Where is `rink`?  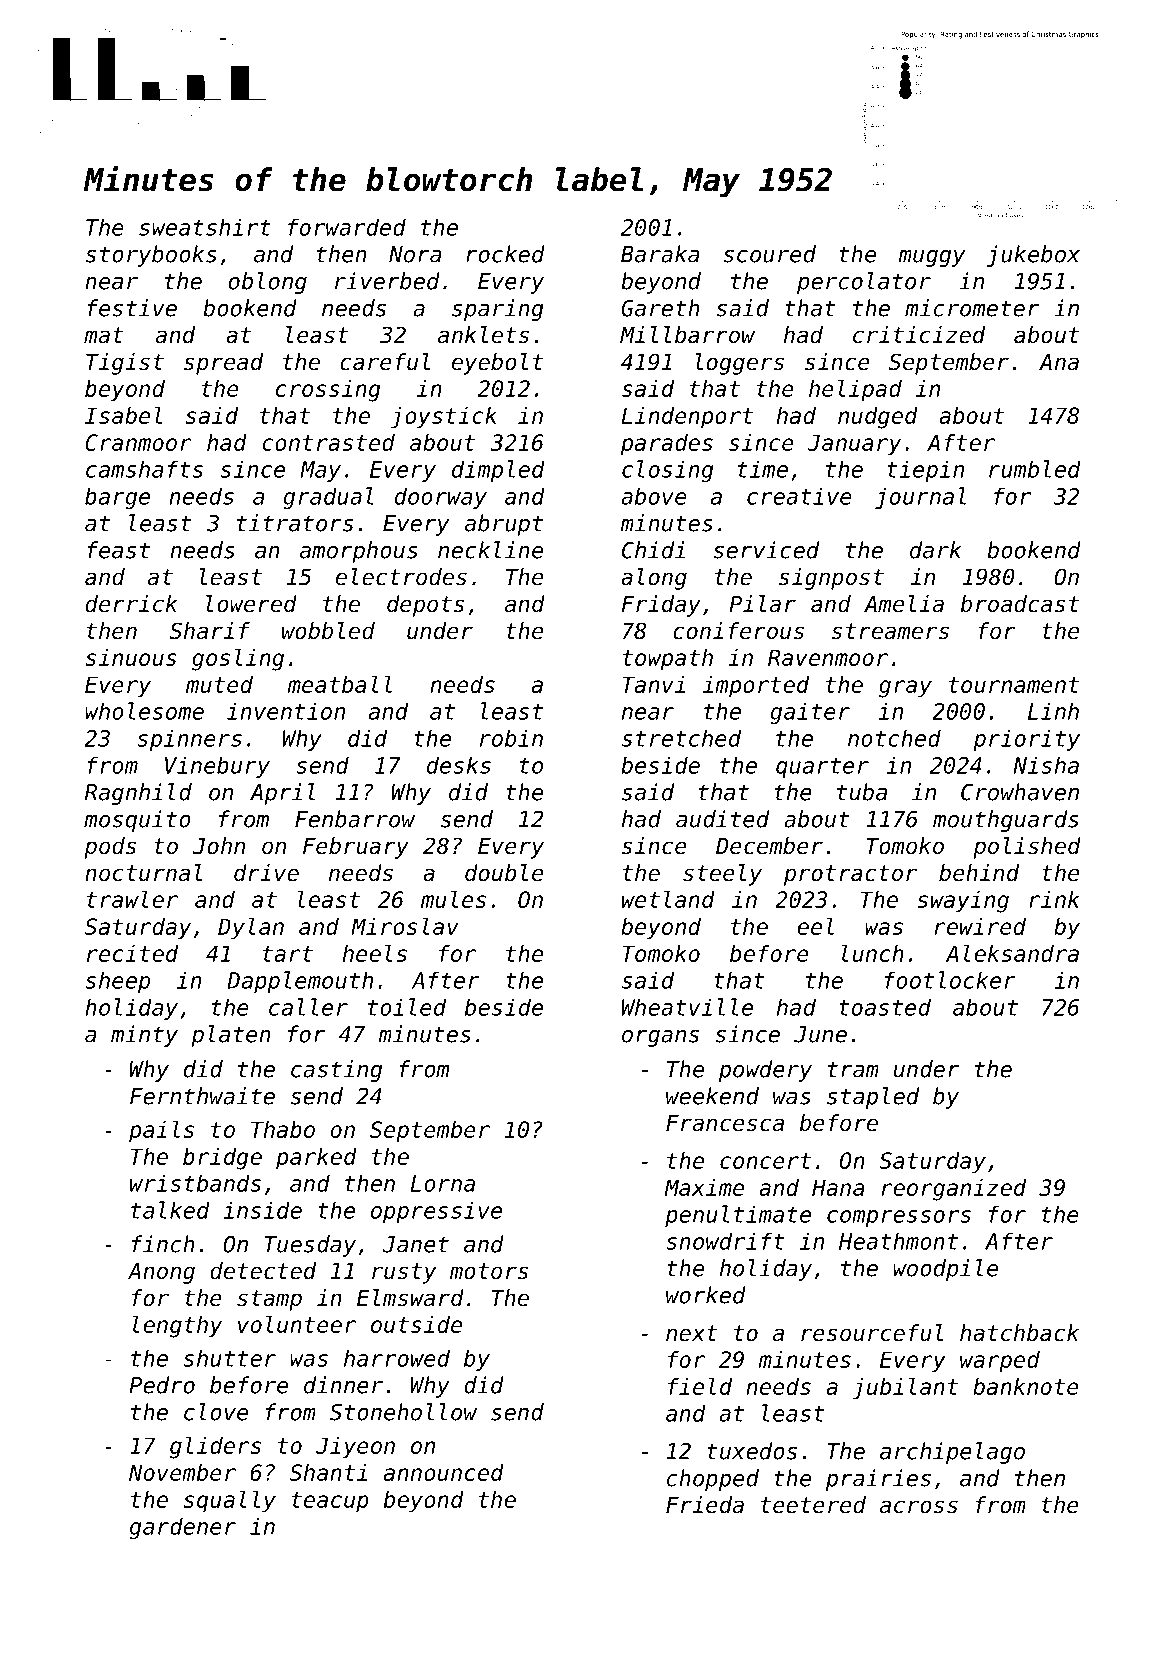 rink is located at coordinates (1054, 899).
